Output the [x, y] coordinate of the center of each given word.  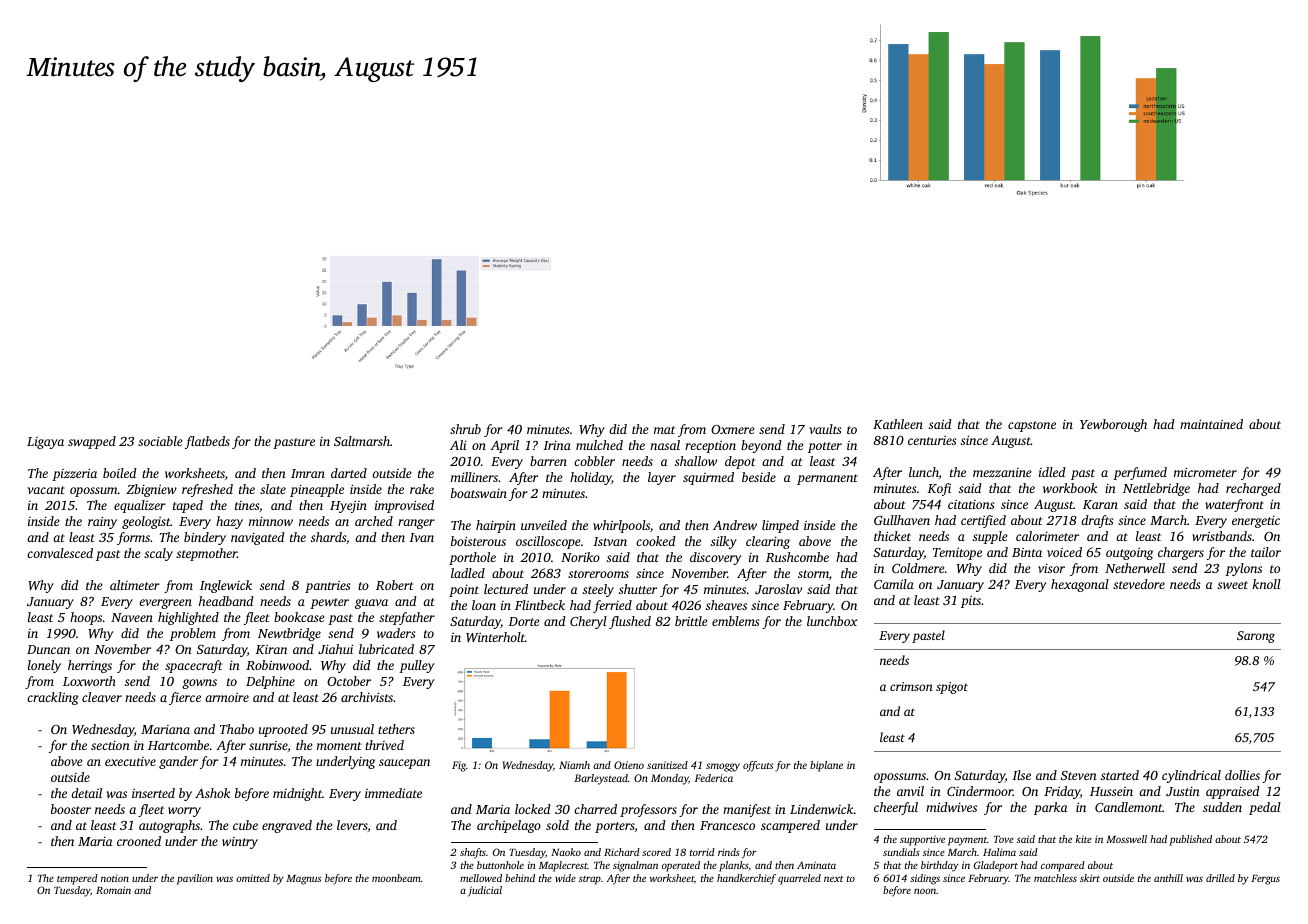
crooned [139, 841]
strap [590, 880]
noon [925, 891]
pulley [416, 666]
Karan [1100, 504]
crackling [53, 698]
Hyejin [348, 506]
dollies [1242, 775]
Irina [557, 445]
